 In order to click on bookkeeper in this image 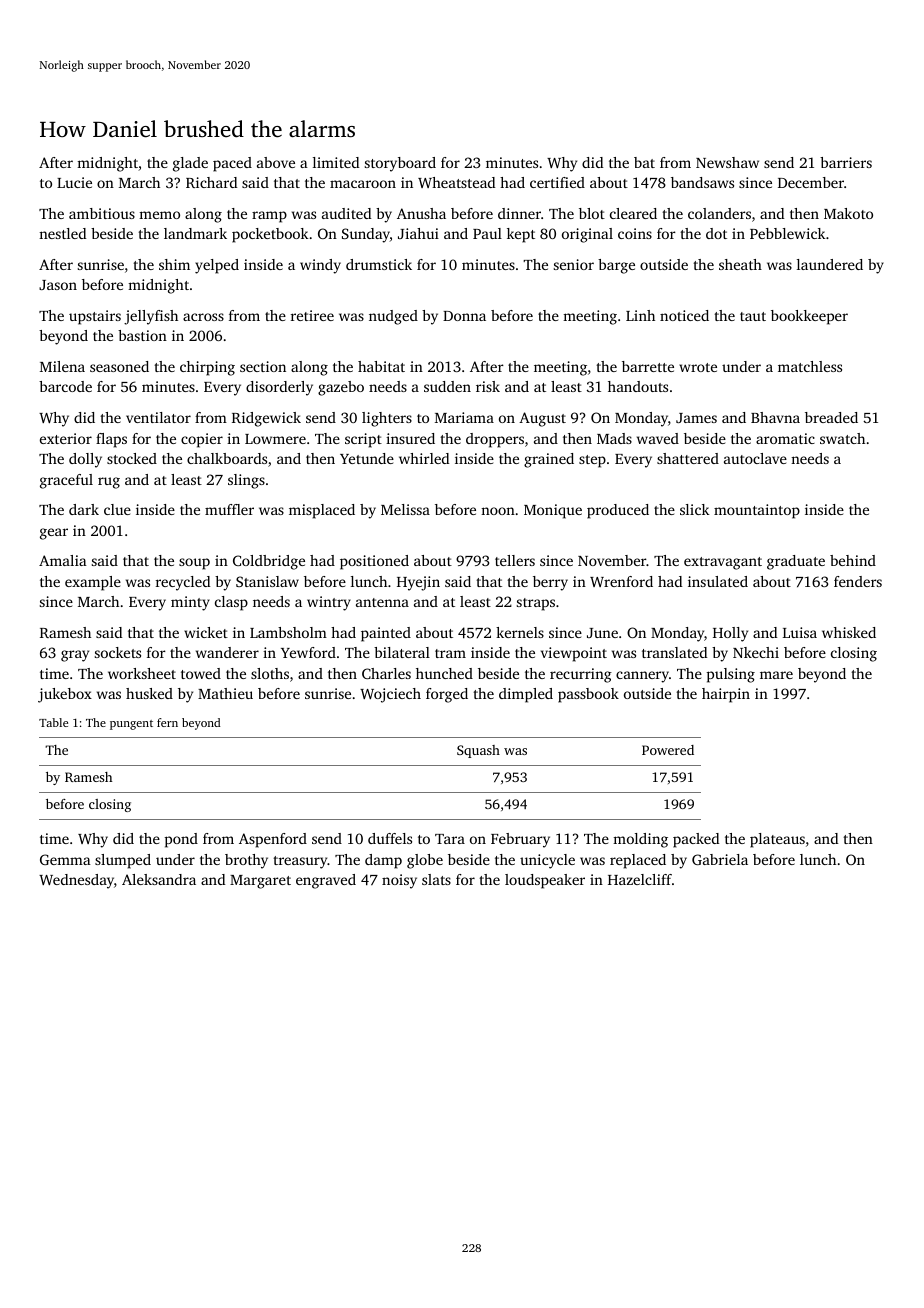, I will do `click(809, 317)`.
